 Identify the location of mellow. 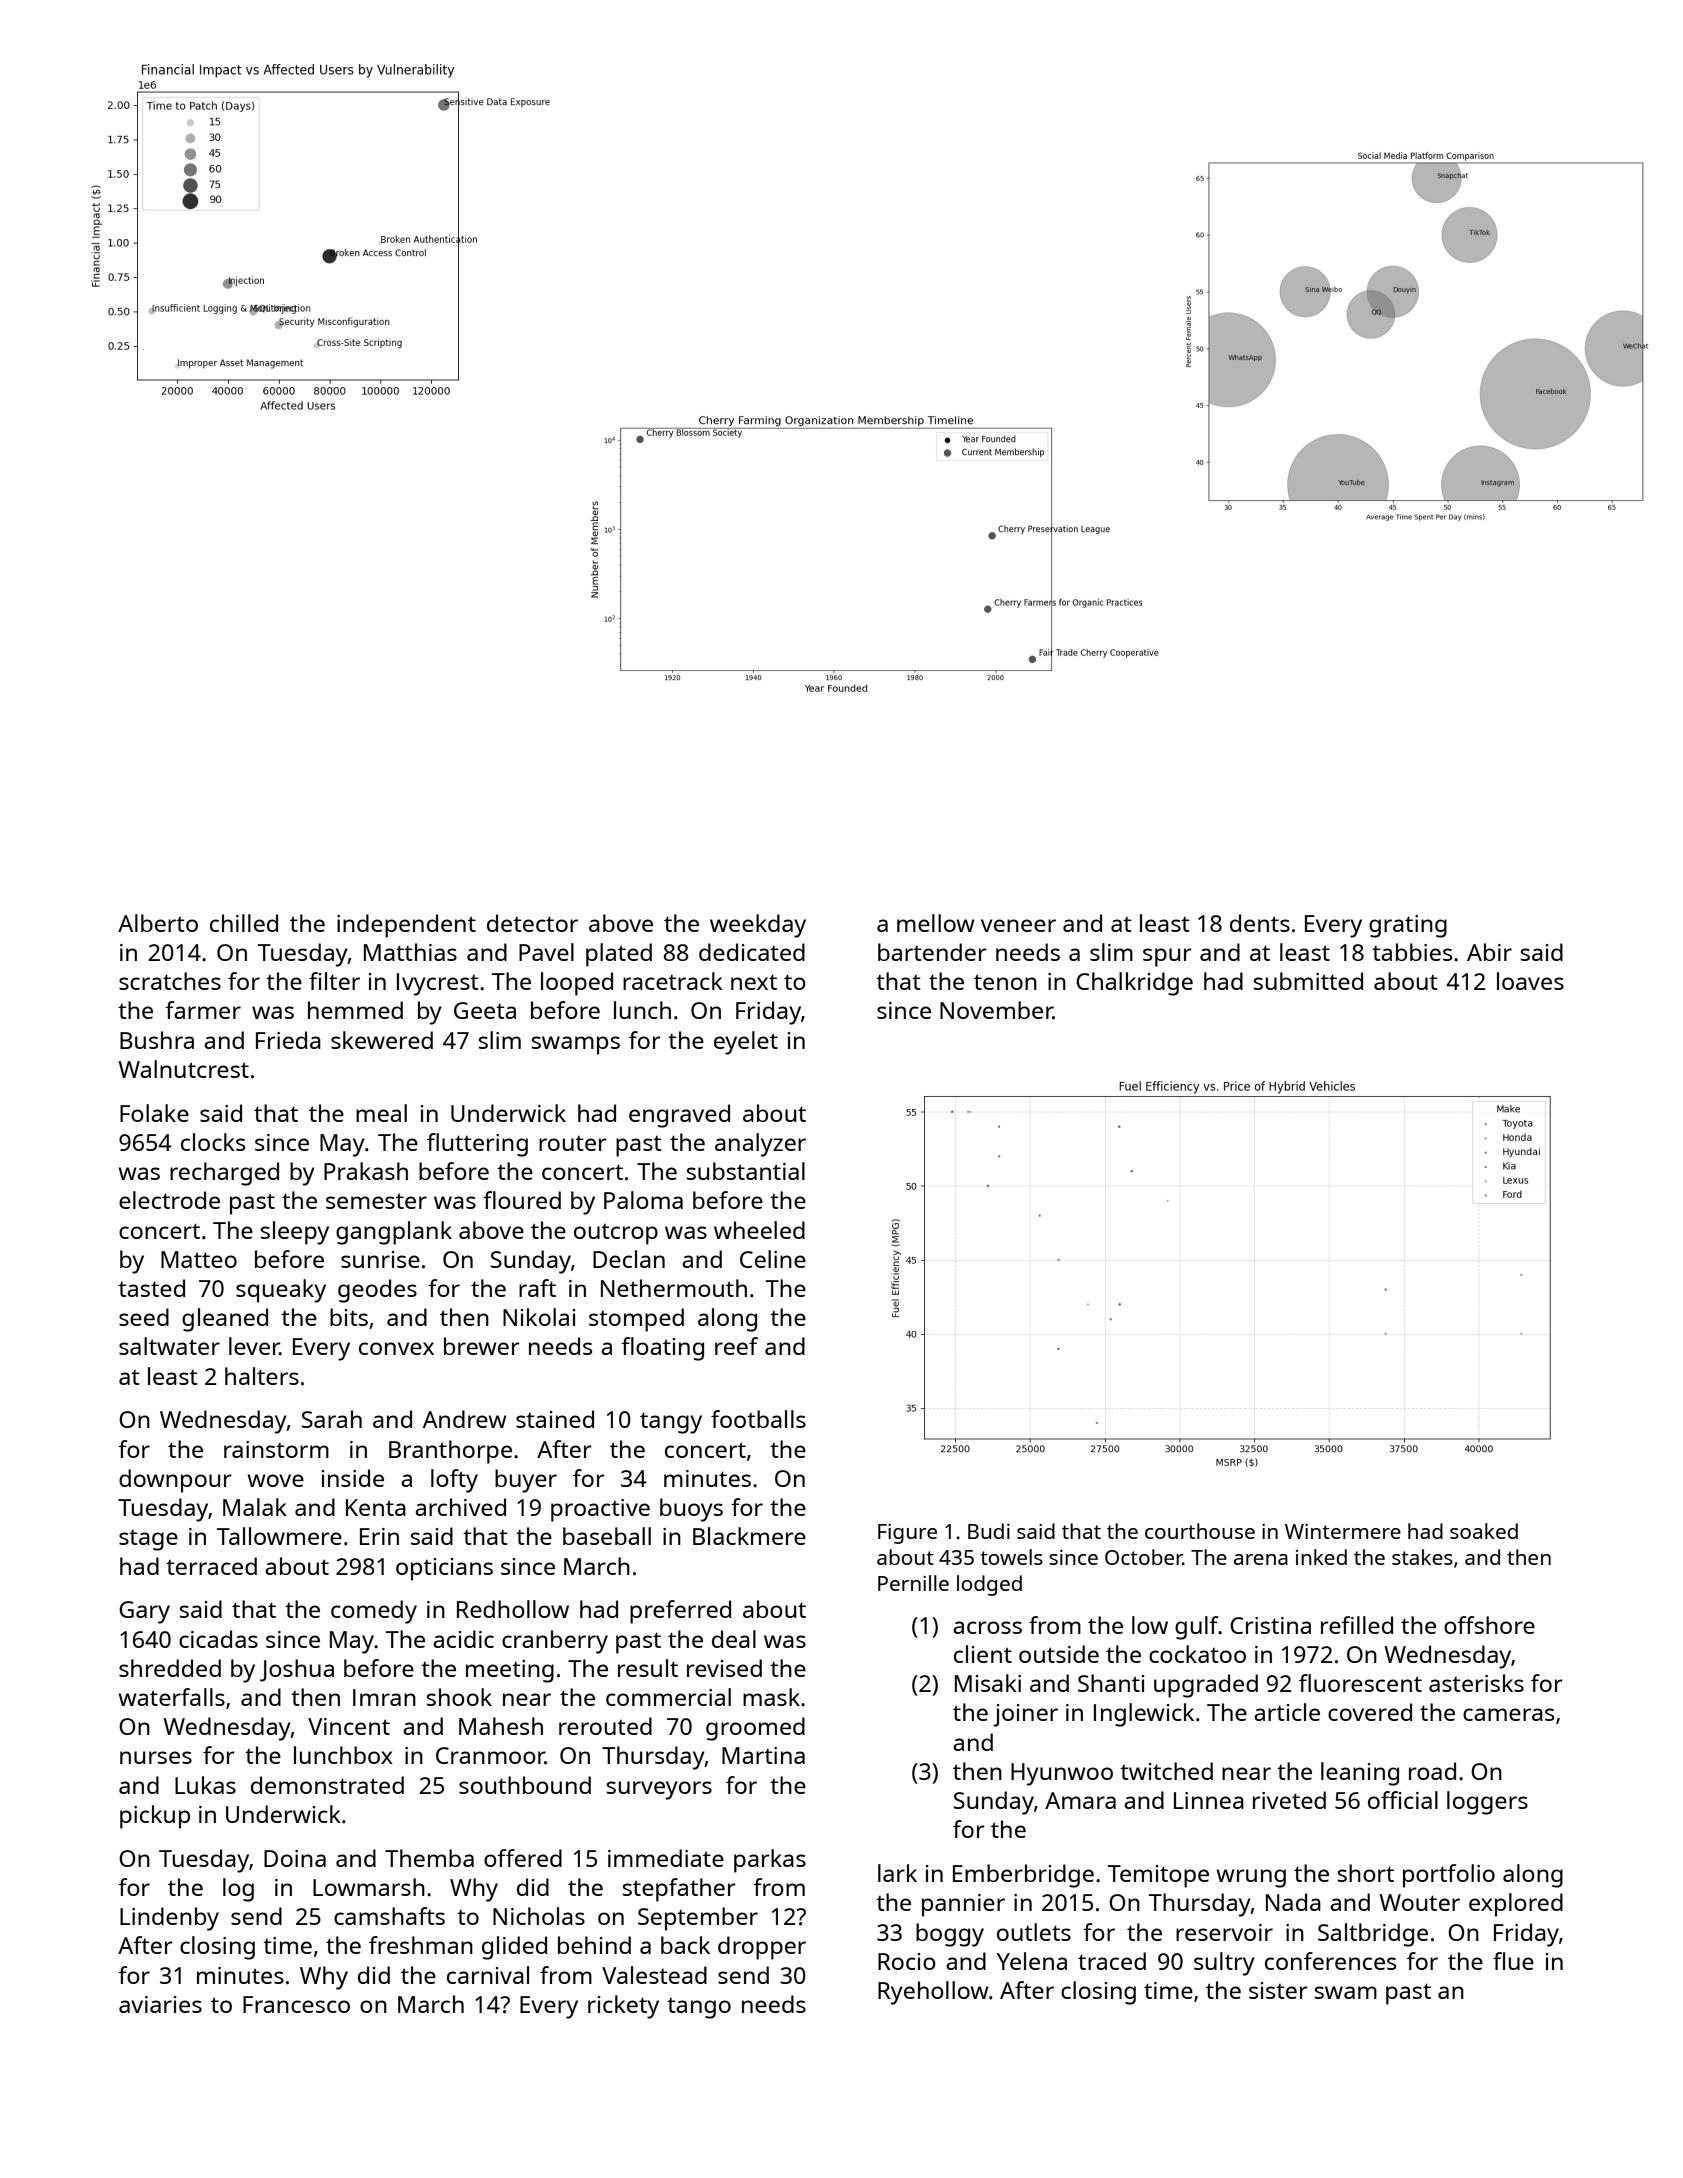
(936, 923).
